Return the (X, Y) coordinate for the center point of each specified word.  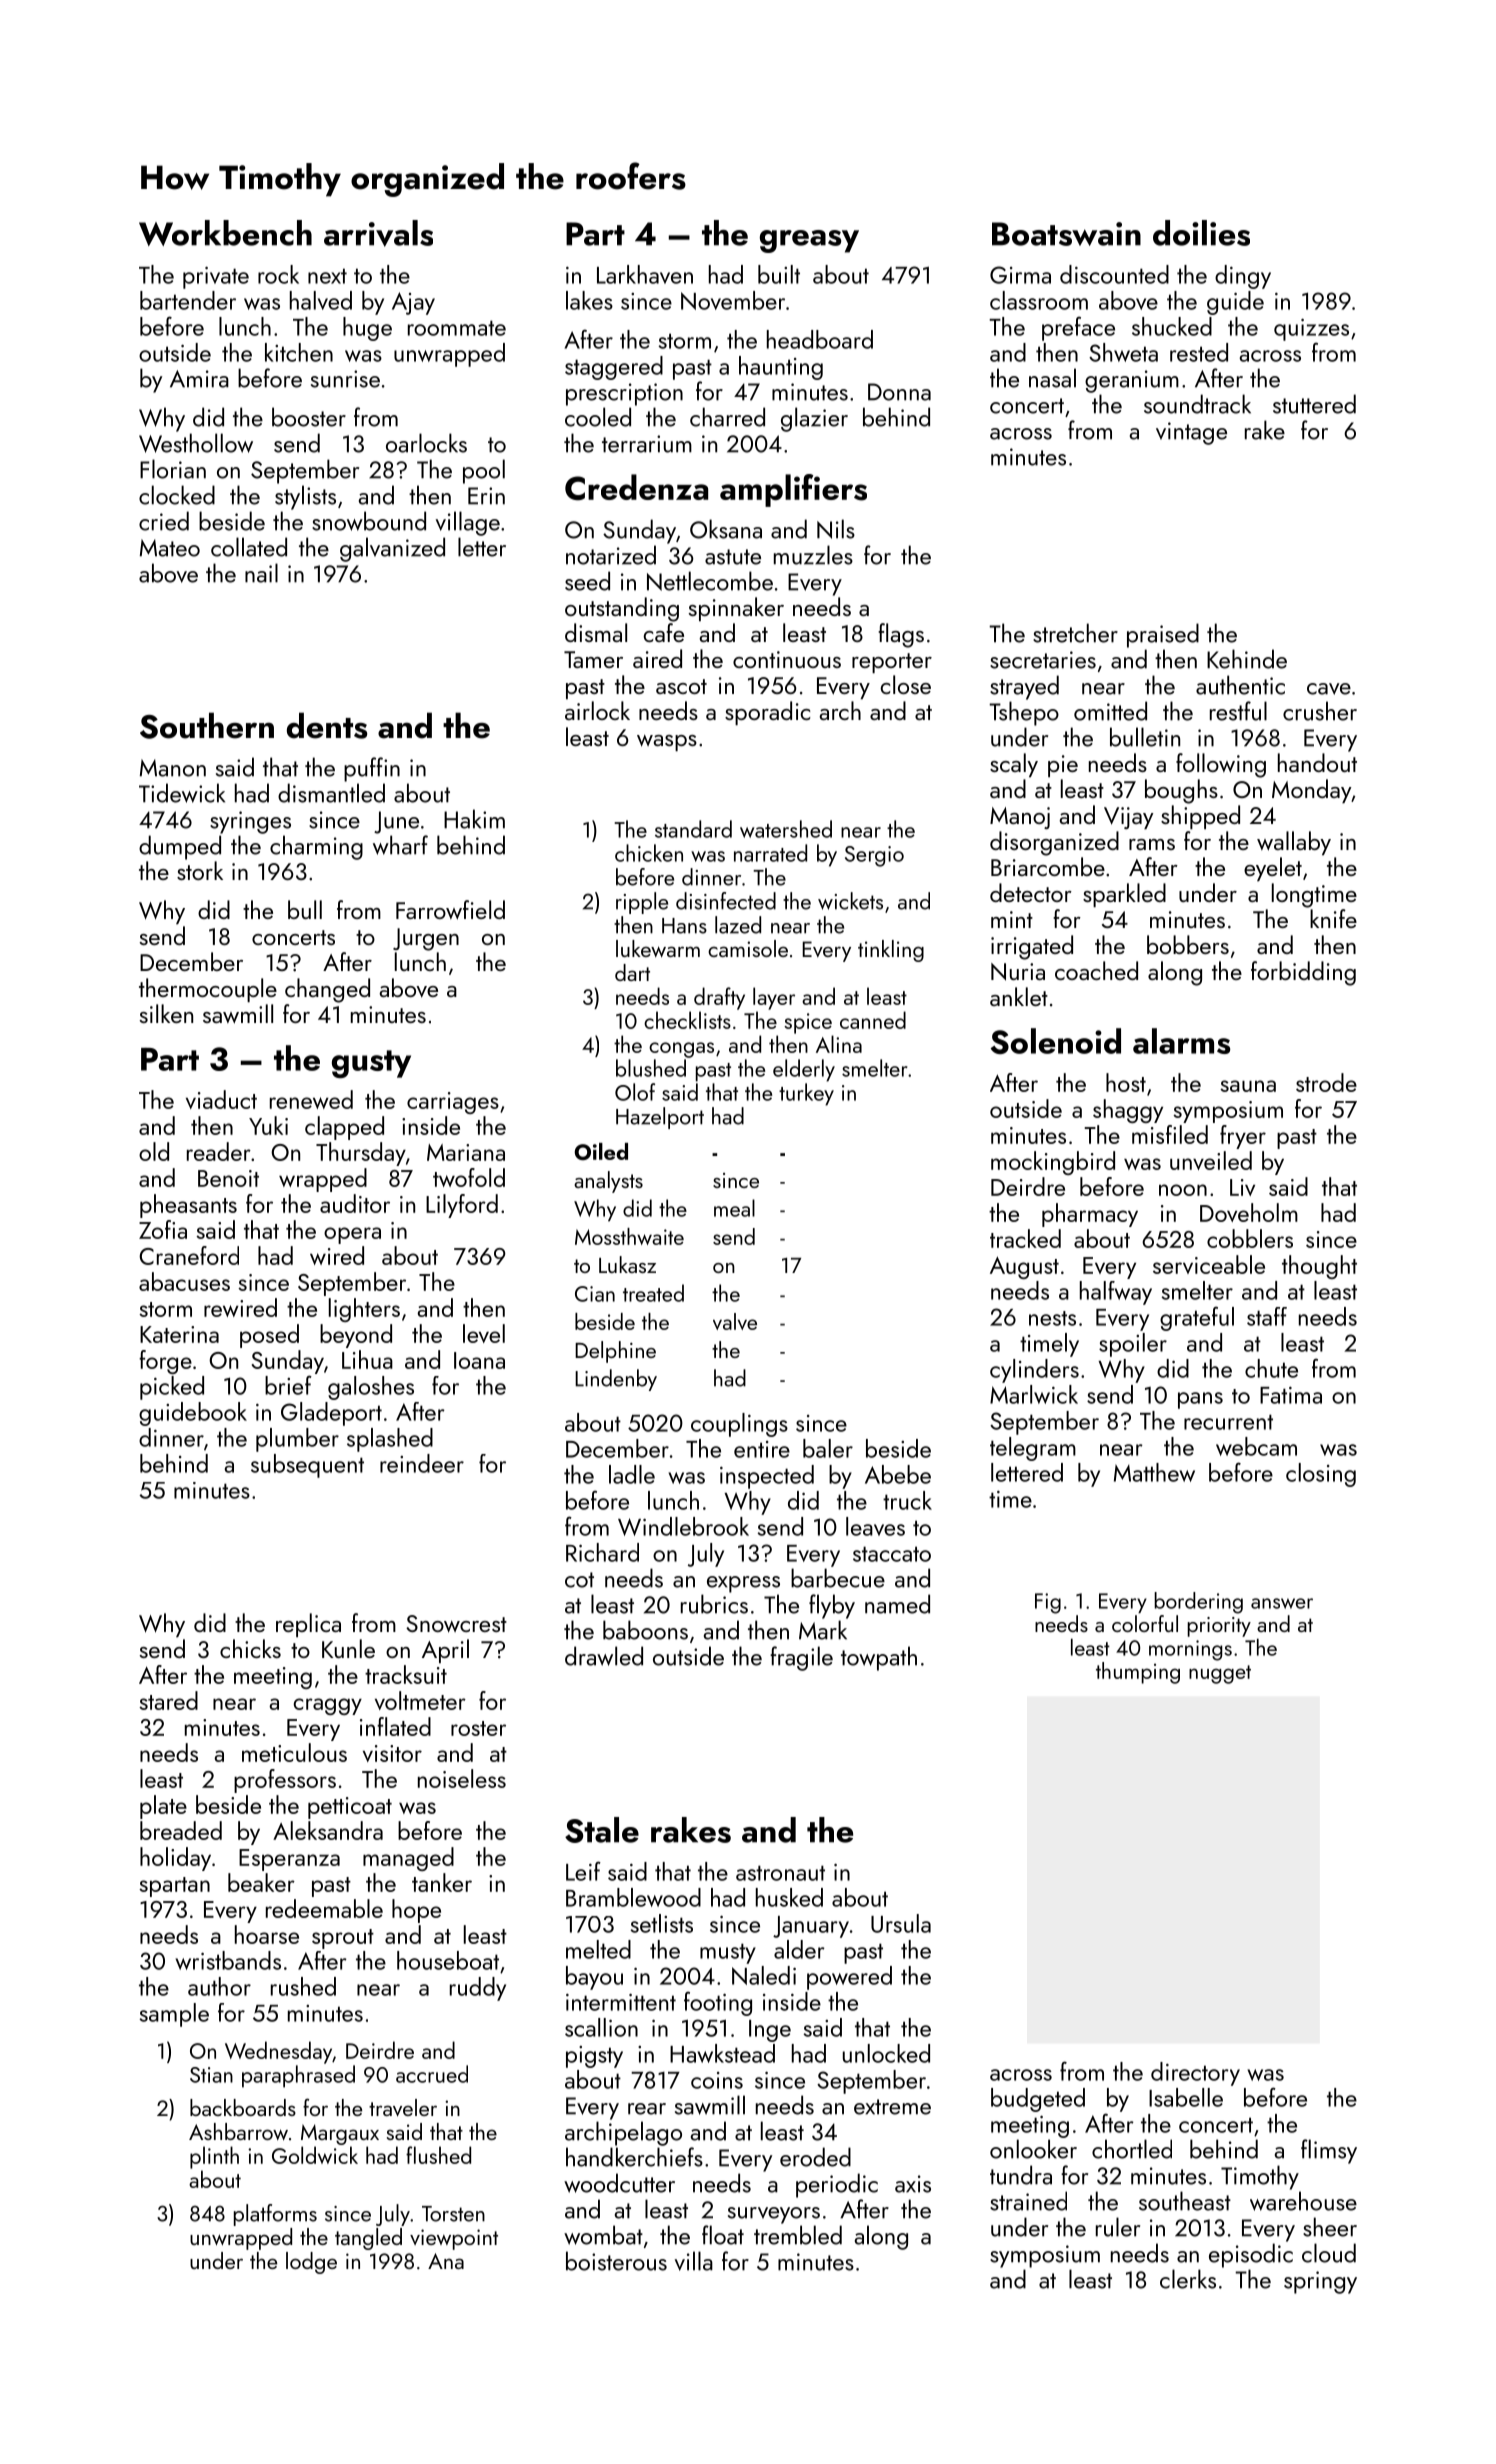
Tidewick (182, 793)
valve (735, 1321)
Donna (899, 392)
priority (1219, 1627)
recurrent (1228, 1422)
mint (1012, 919)
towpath (879, 1658)
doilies (1201, 233)
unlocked (886, 2053)
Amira (199, 379)
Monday (1311, 791)
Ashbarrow (238, 2131)
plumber (297, 1440)
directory (1195, 2074)
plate (163, 1807)
